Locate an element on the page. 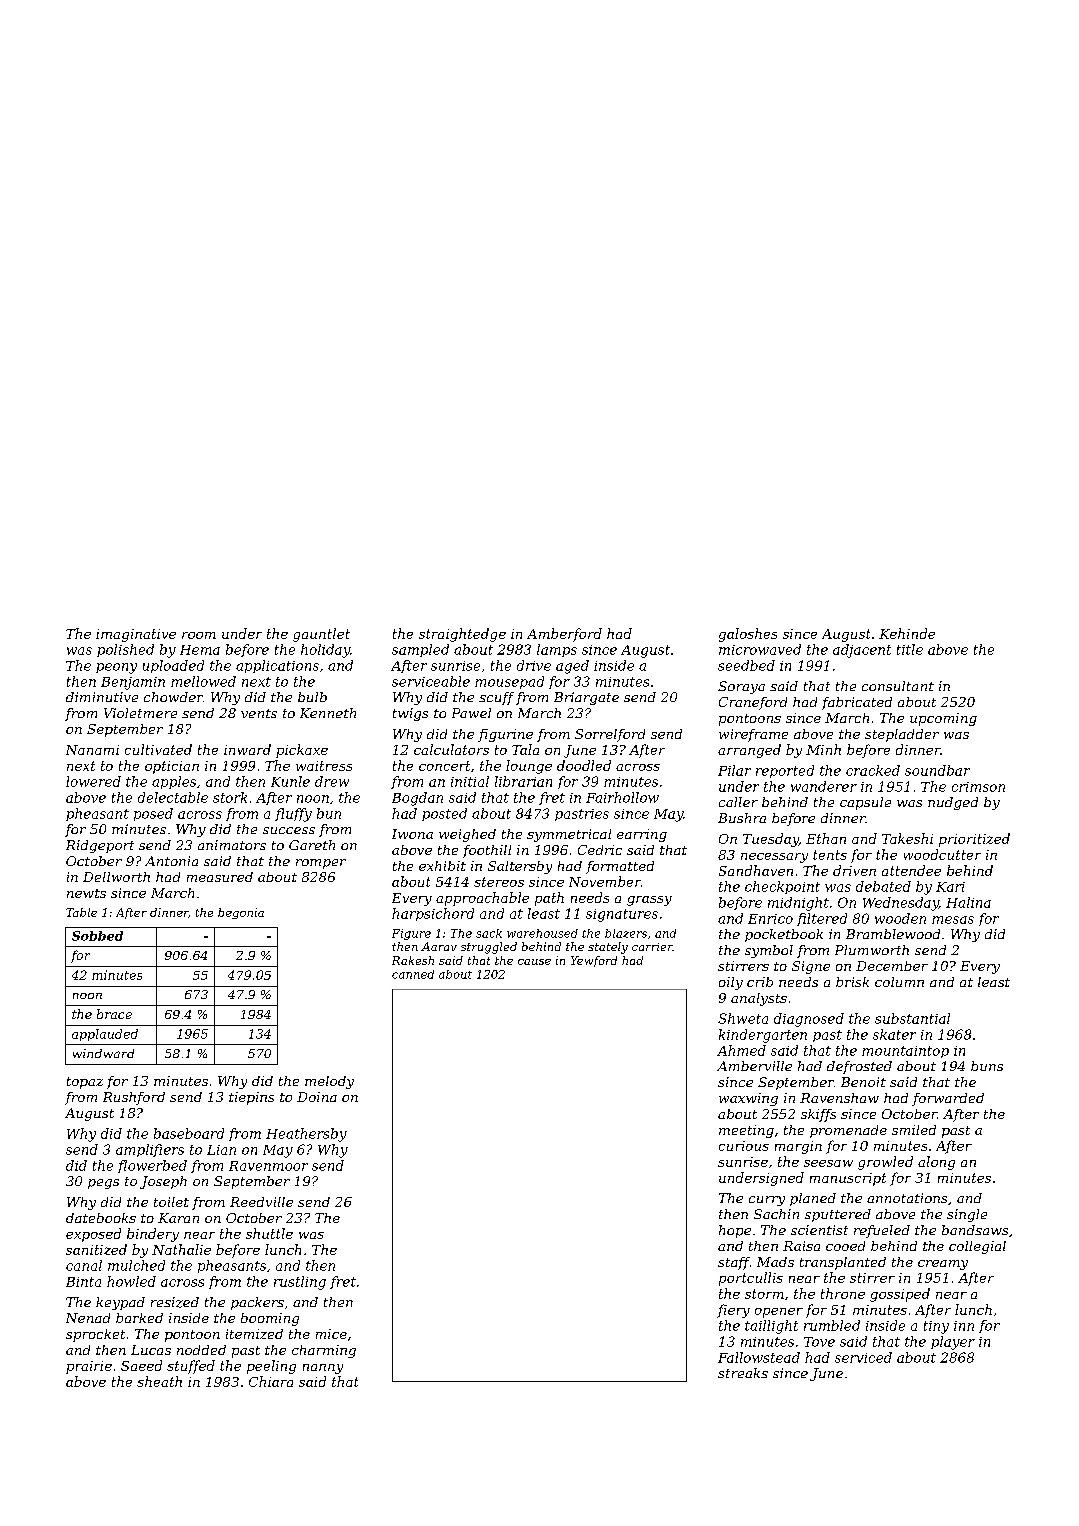 This page has width=1079, height=1526. Cedric is located at coordinates (600, 850).
